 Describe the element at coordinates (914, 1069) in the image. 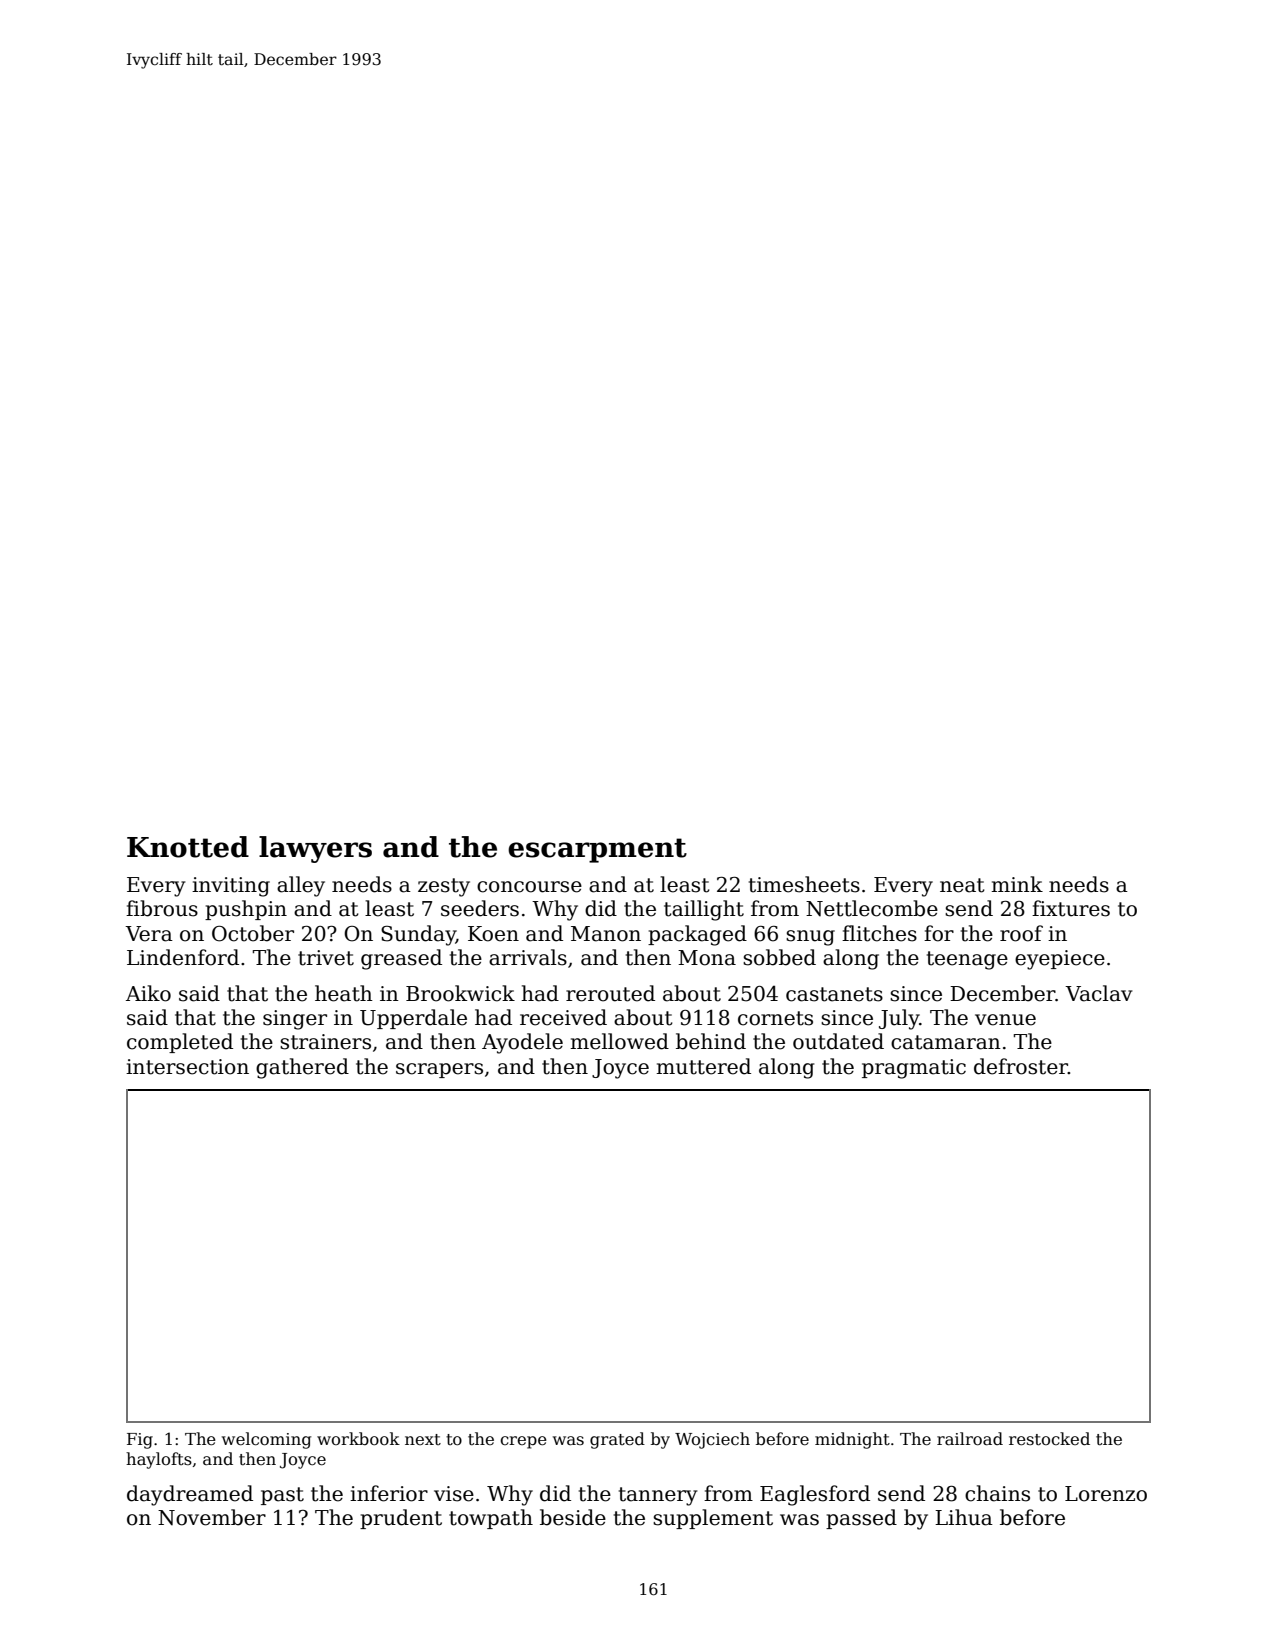

I see `pragmatic` at that location.
